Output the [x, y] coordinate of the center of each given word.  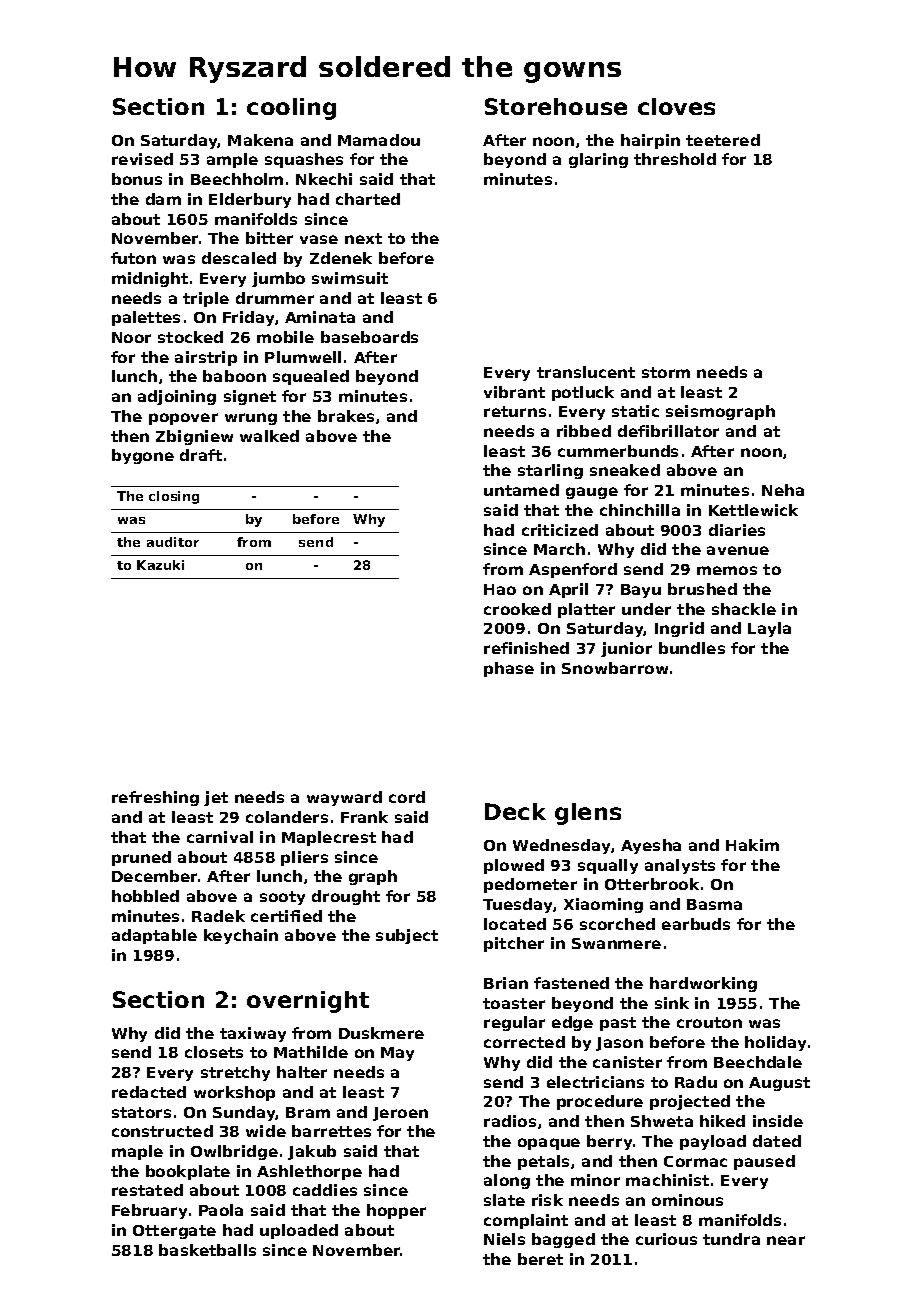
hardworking [703, 984]
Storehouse [556, 106]
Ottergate [174, 1232]
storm [666, 372]
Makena [260, 140]
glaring [598, 160]
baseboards [369, 337]
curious [666, 1239]
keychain [241, 936]
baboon [234, 376]
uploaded [299, 1231]
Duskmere [381, 1033]
